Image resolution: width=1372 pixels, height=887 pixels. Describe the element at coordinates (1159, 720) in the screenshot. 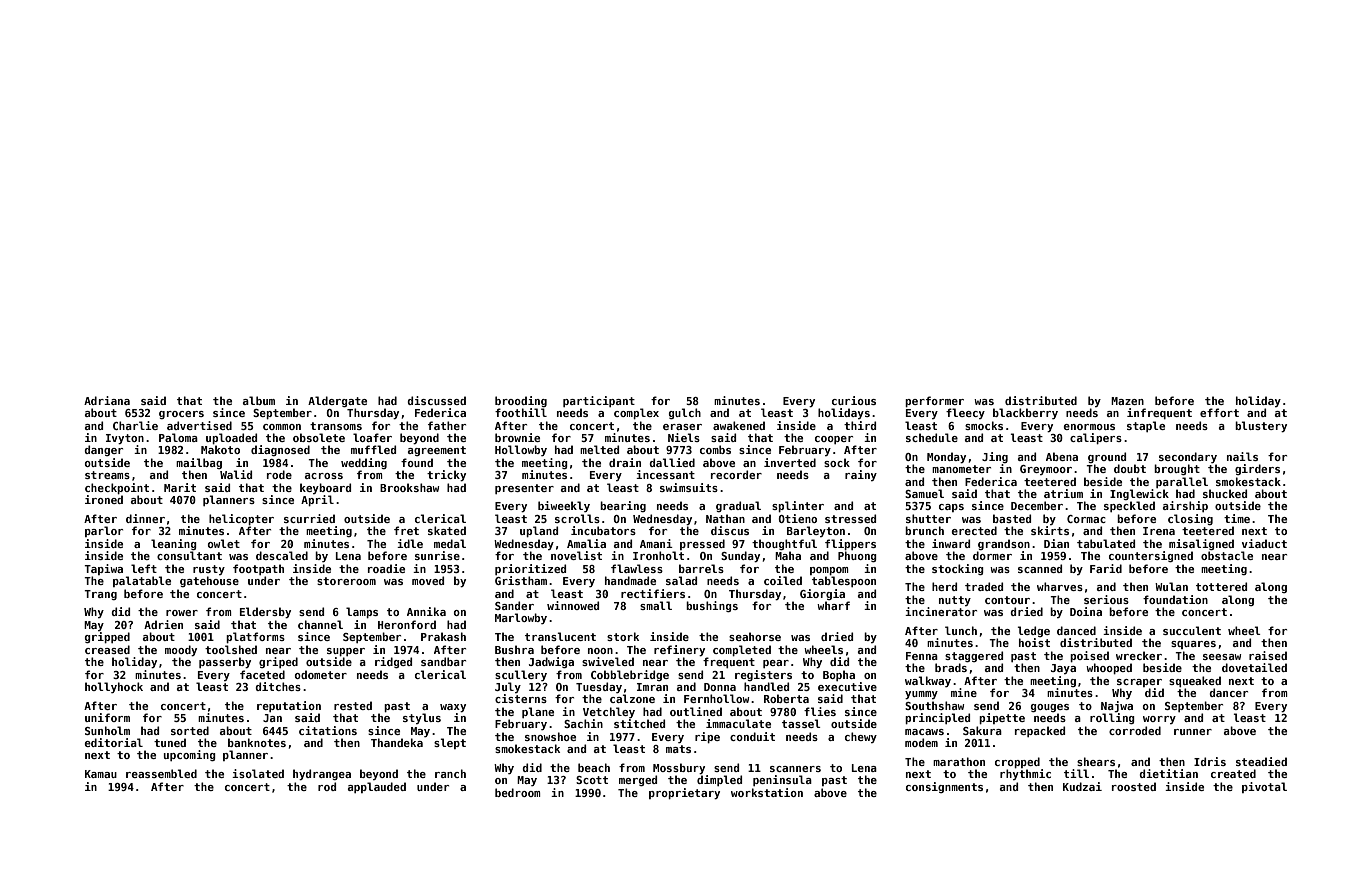

I see `worry` at that location.
